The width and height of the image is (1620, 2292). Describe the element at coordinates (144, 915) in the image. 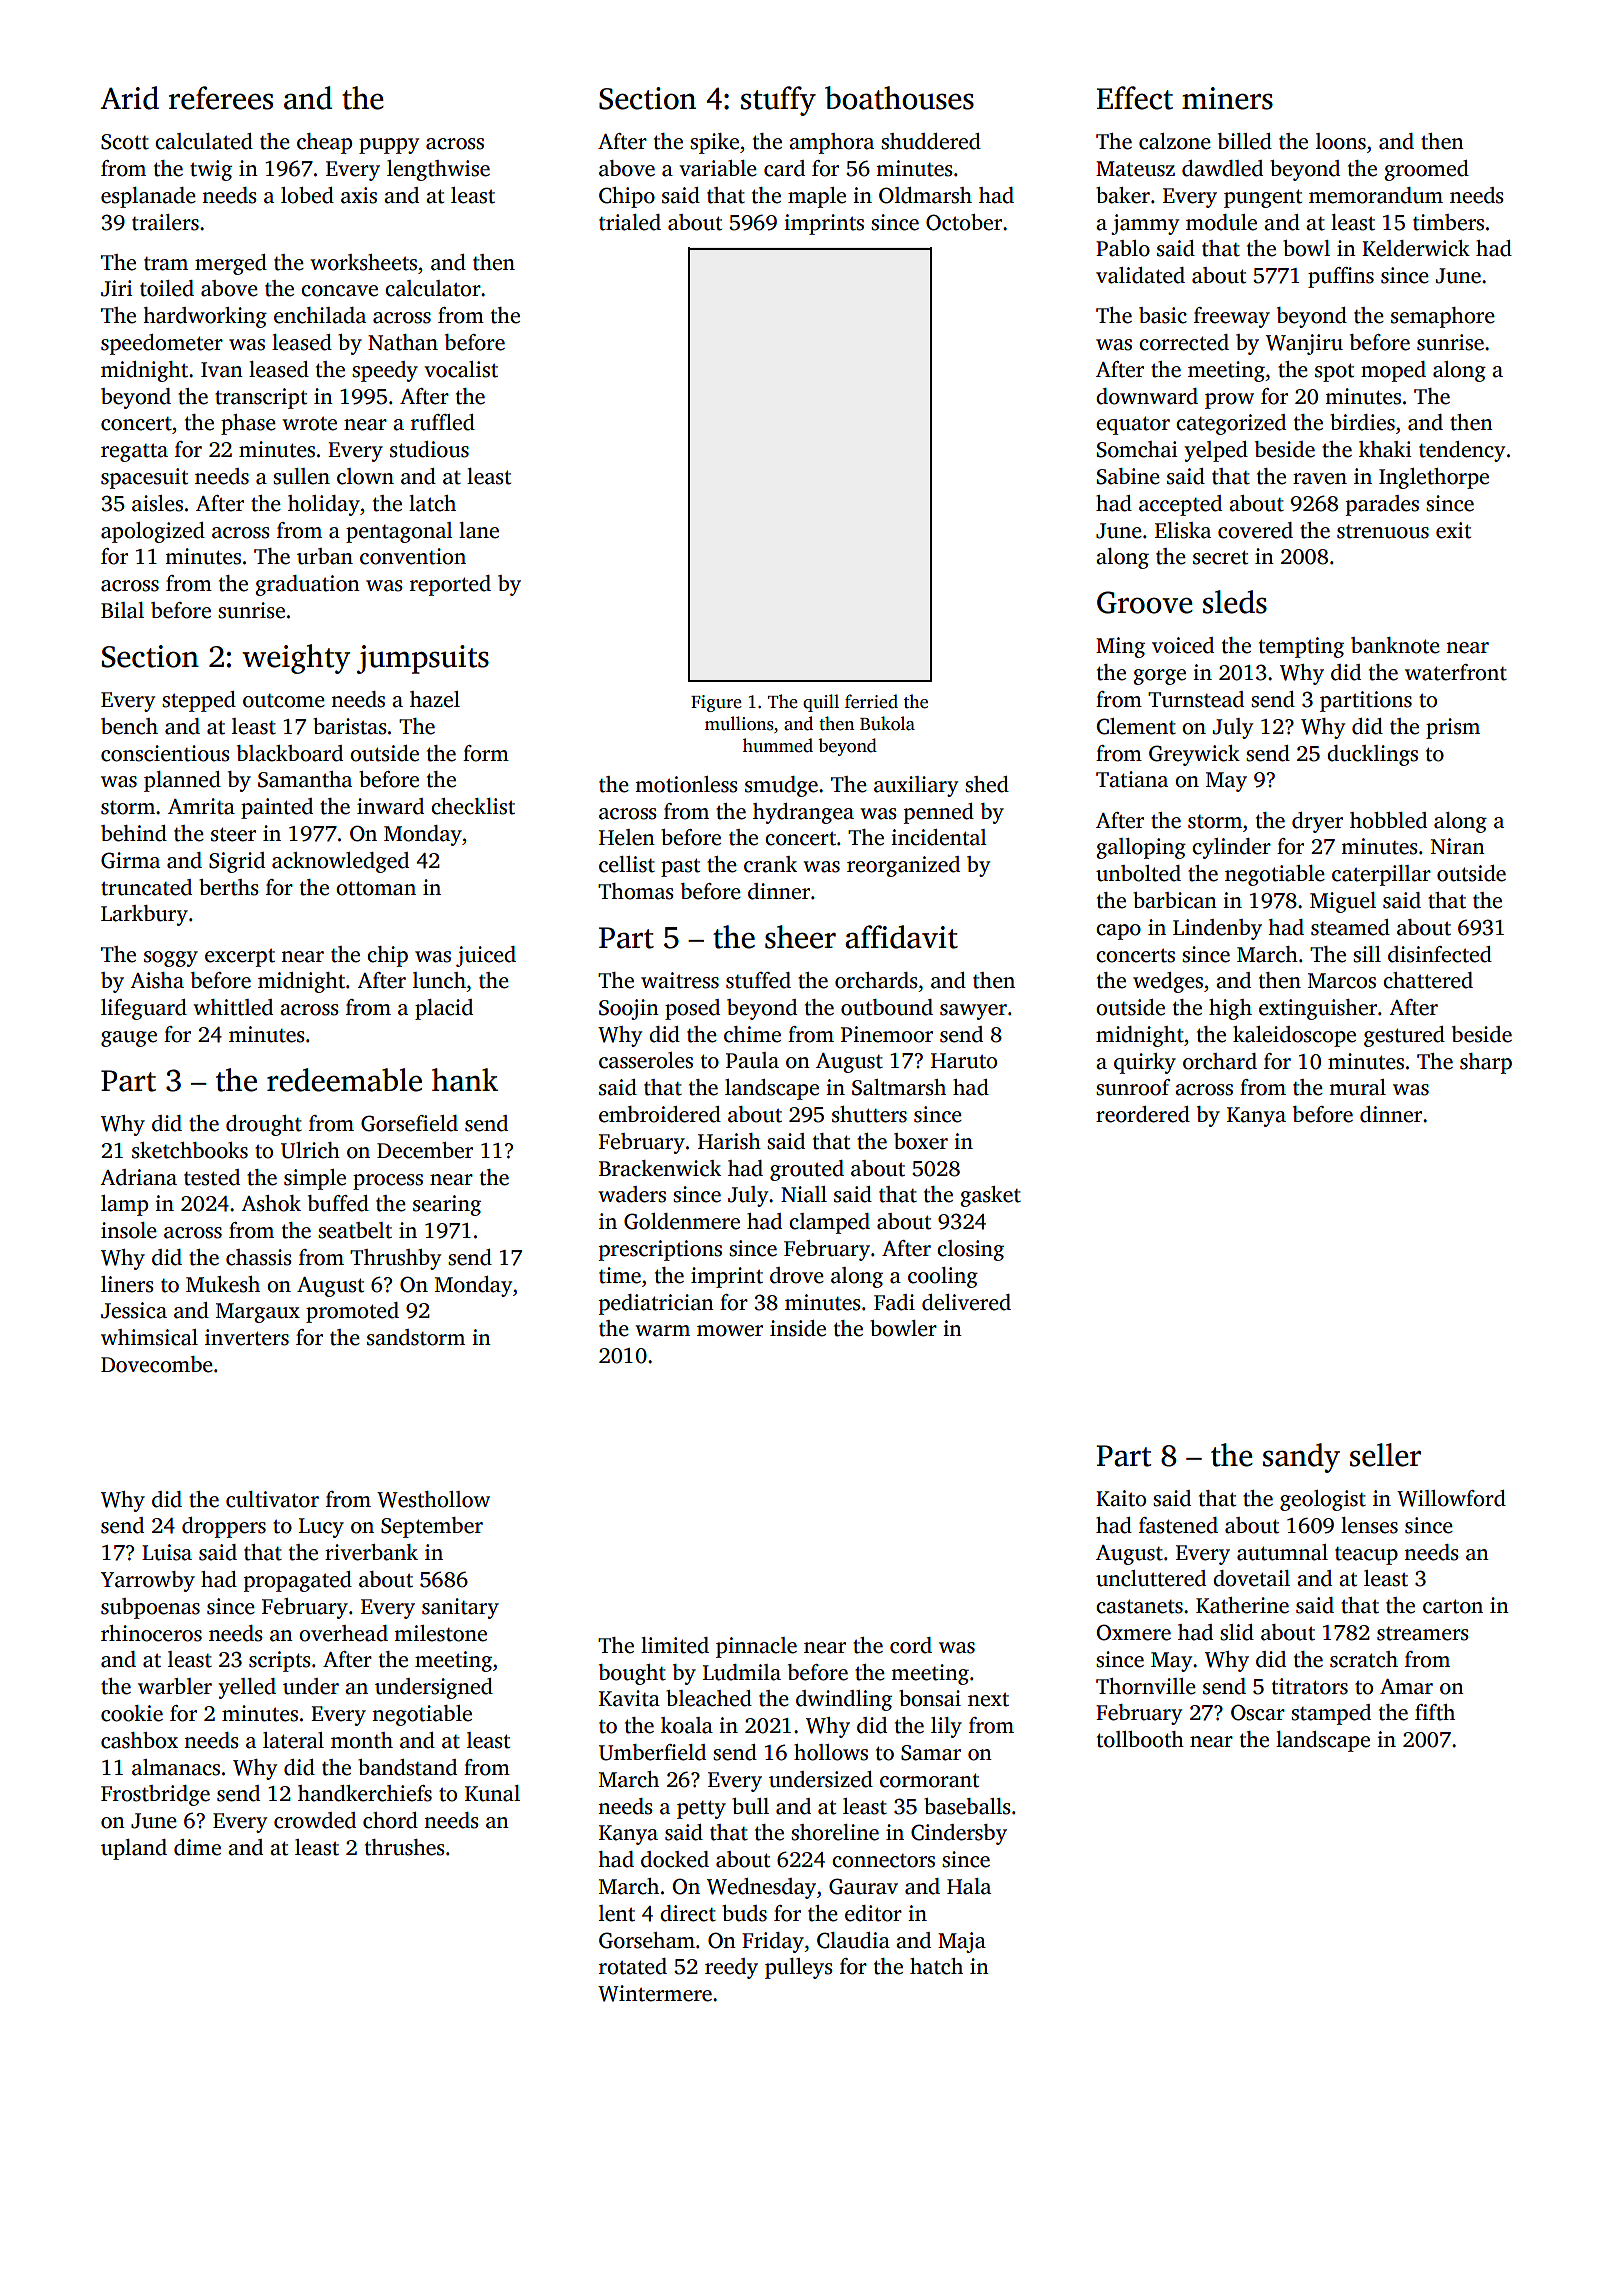

I see `Larkbury` at that location.
